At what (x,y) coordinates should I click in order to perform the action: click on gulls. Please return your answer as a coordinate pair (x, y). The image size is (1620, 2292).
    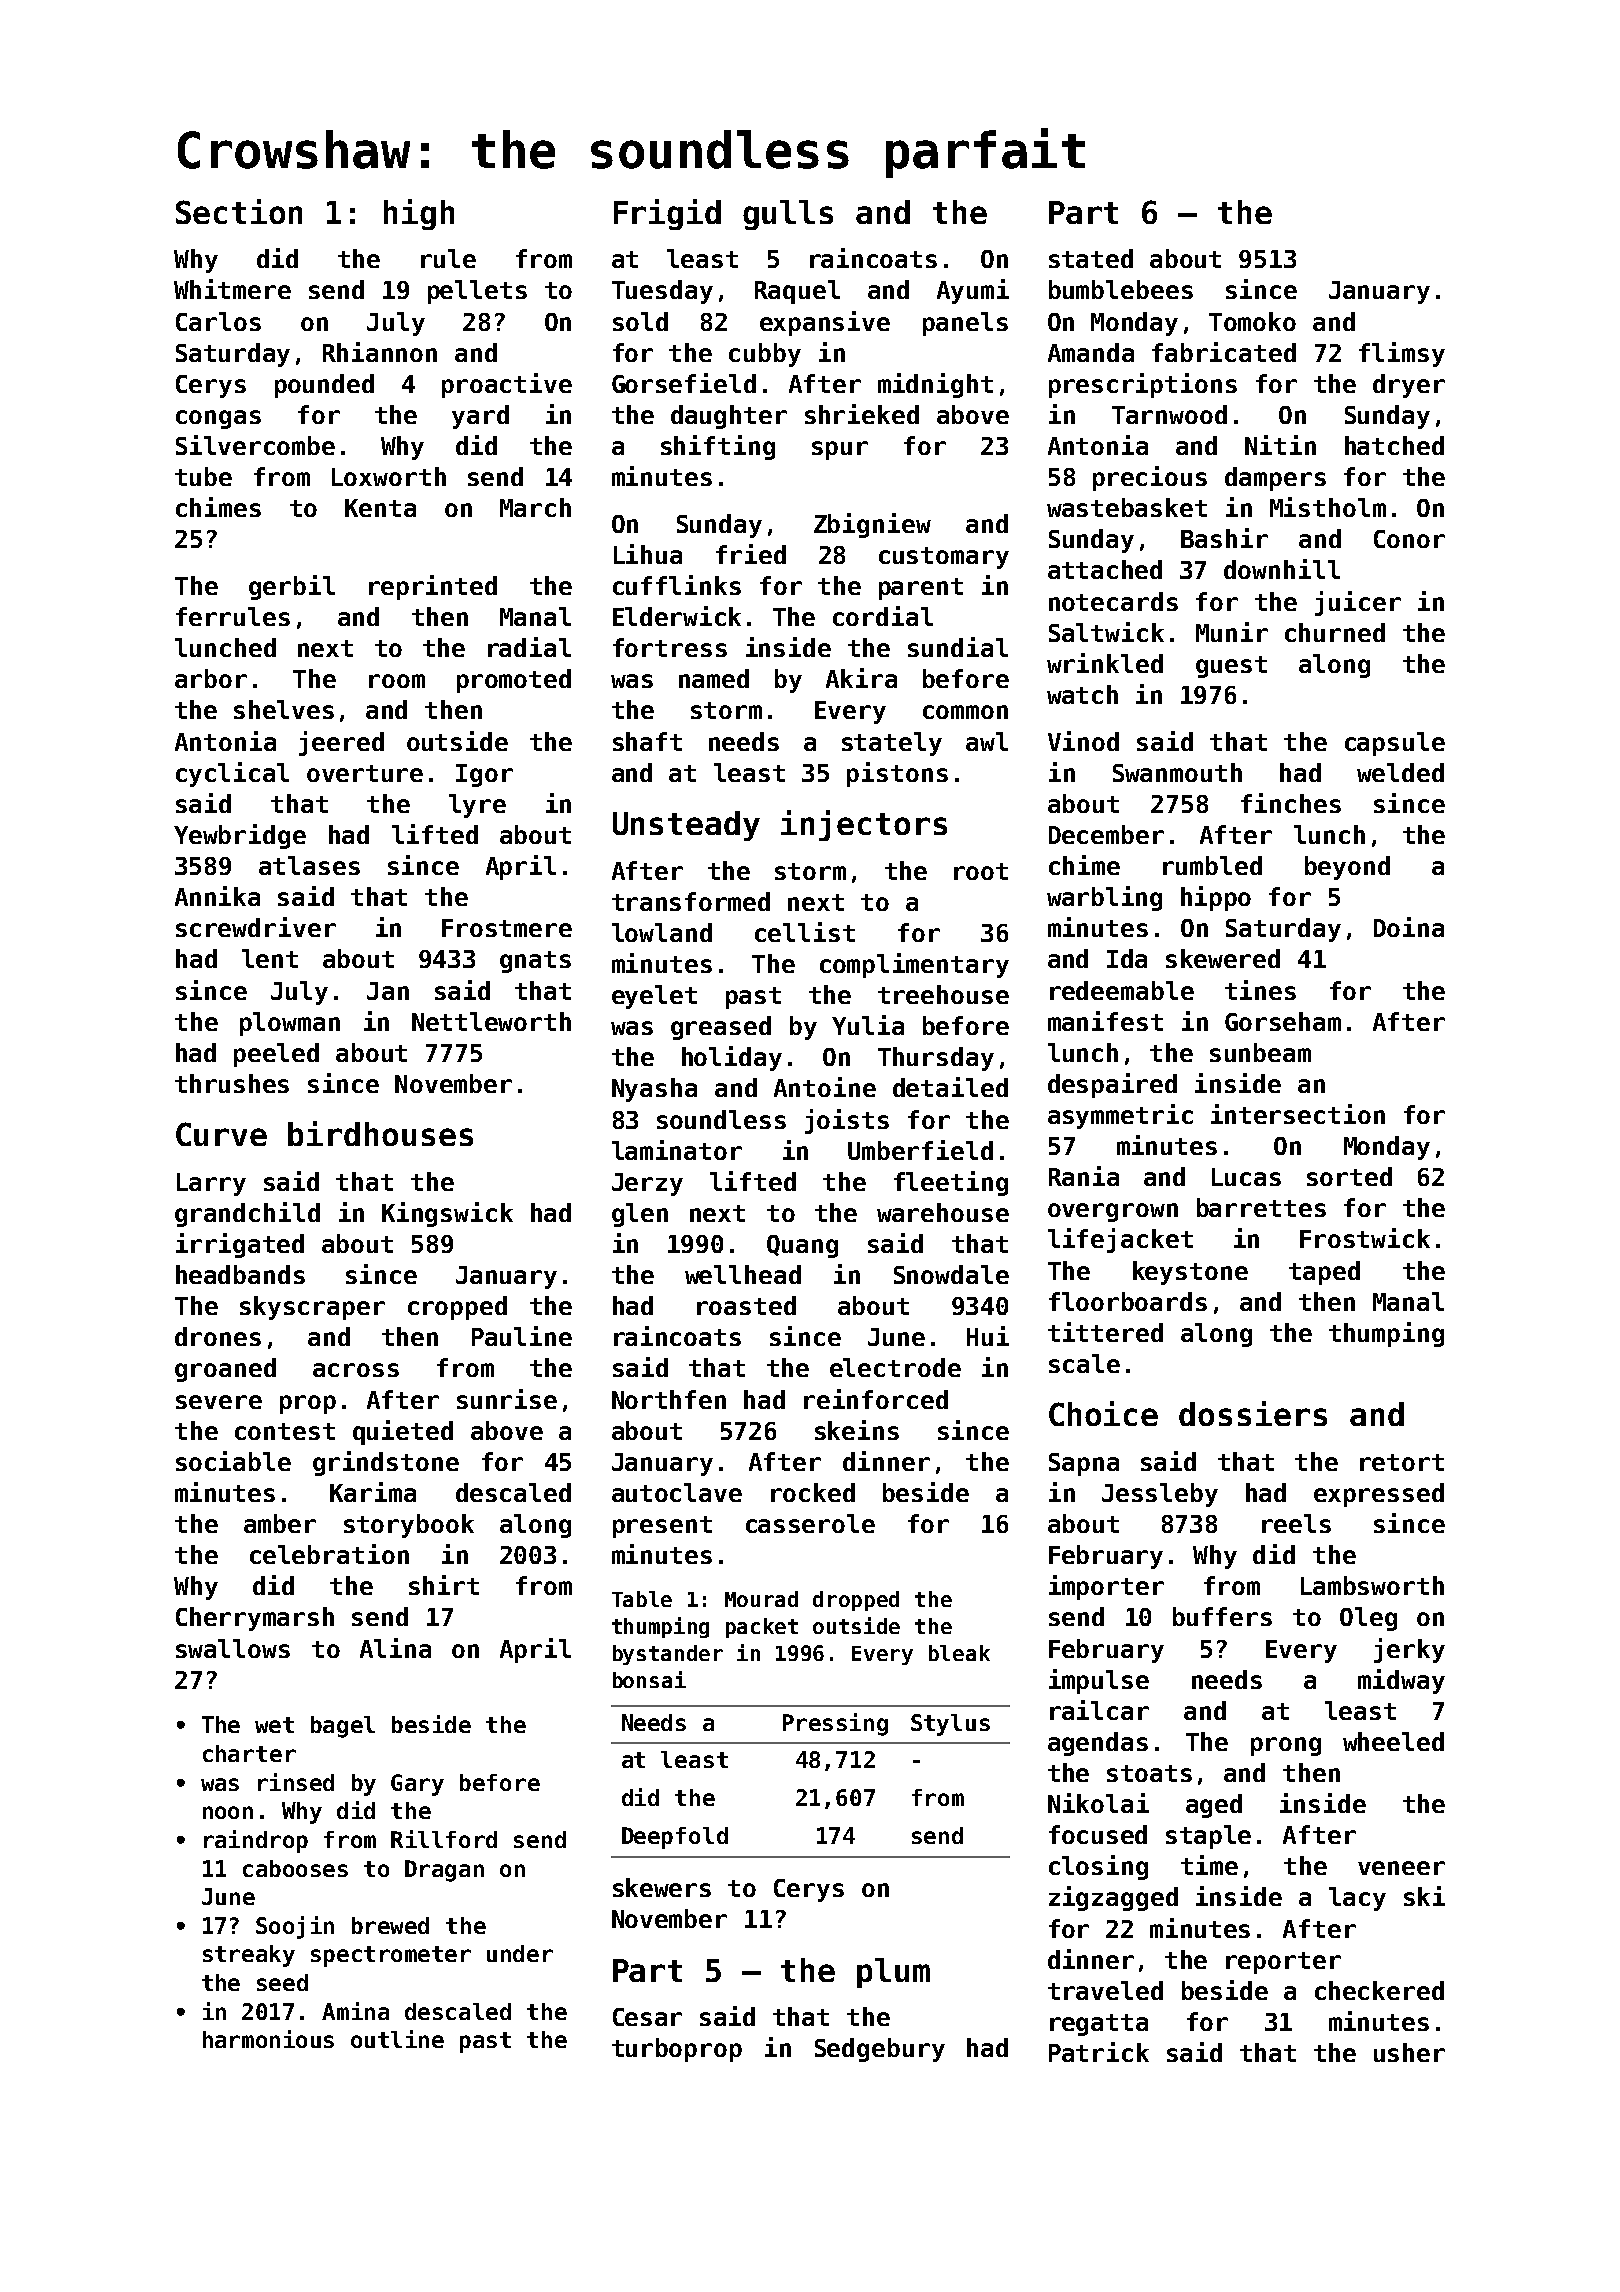
    Looking at the image, I should click on (788, 215).
